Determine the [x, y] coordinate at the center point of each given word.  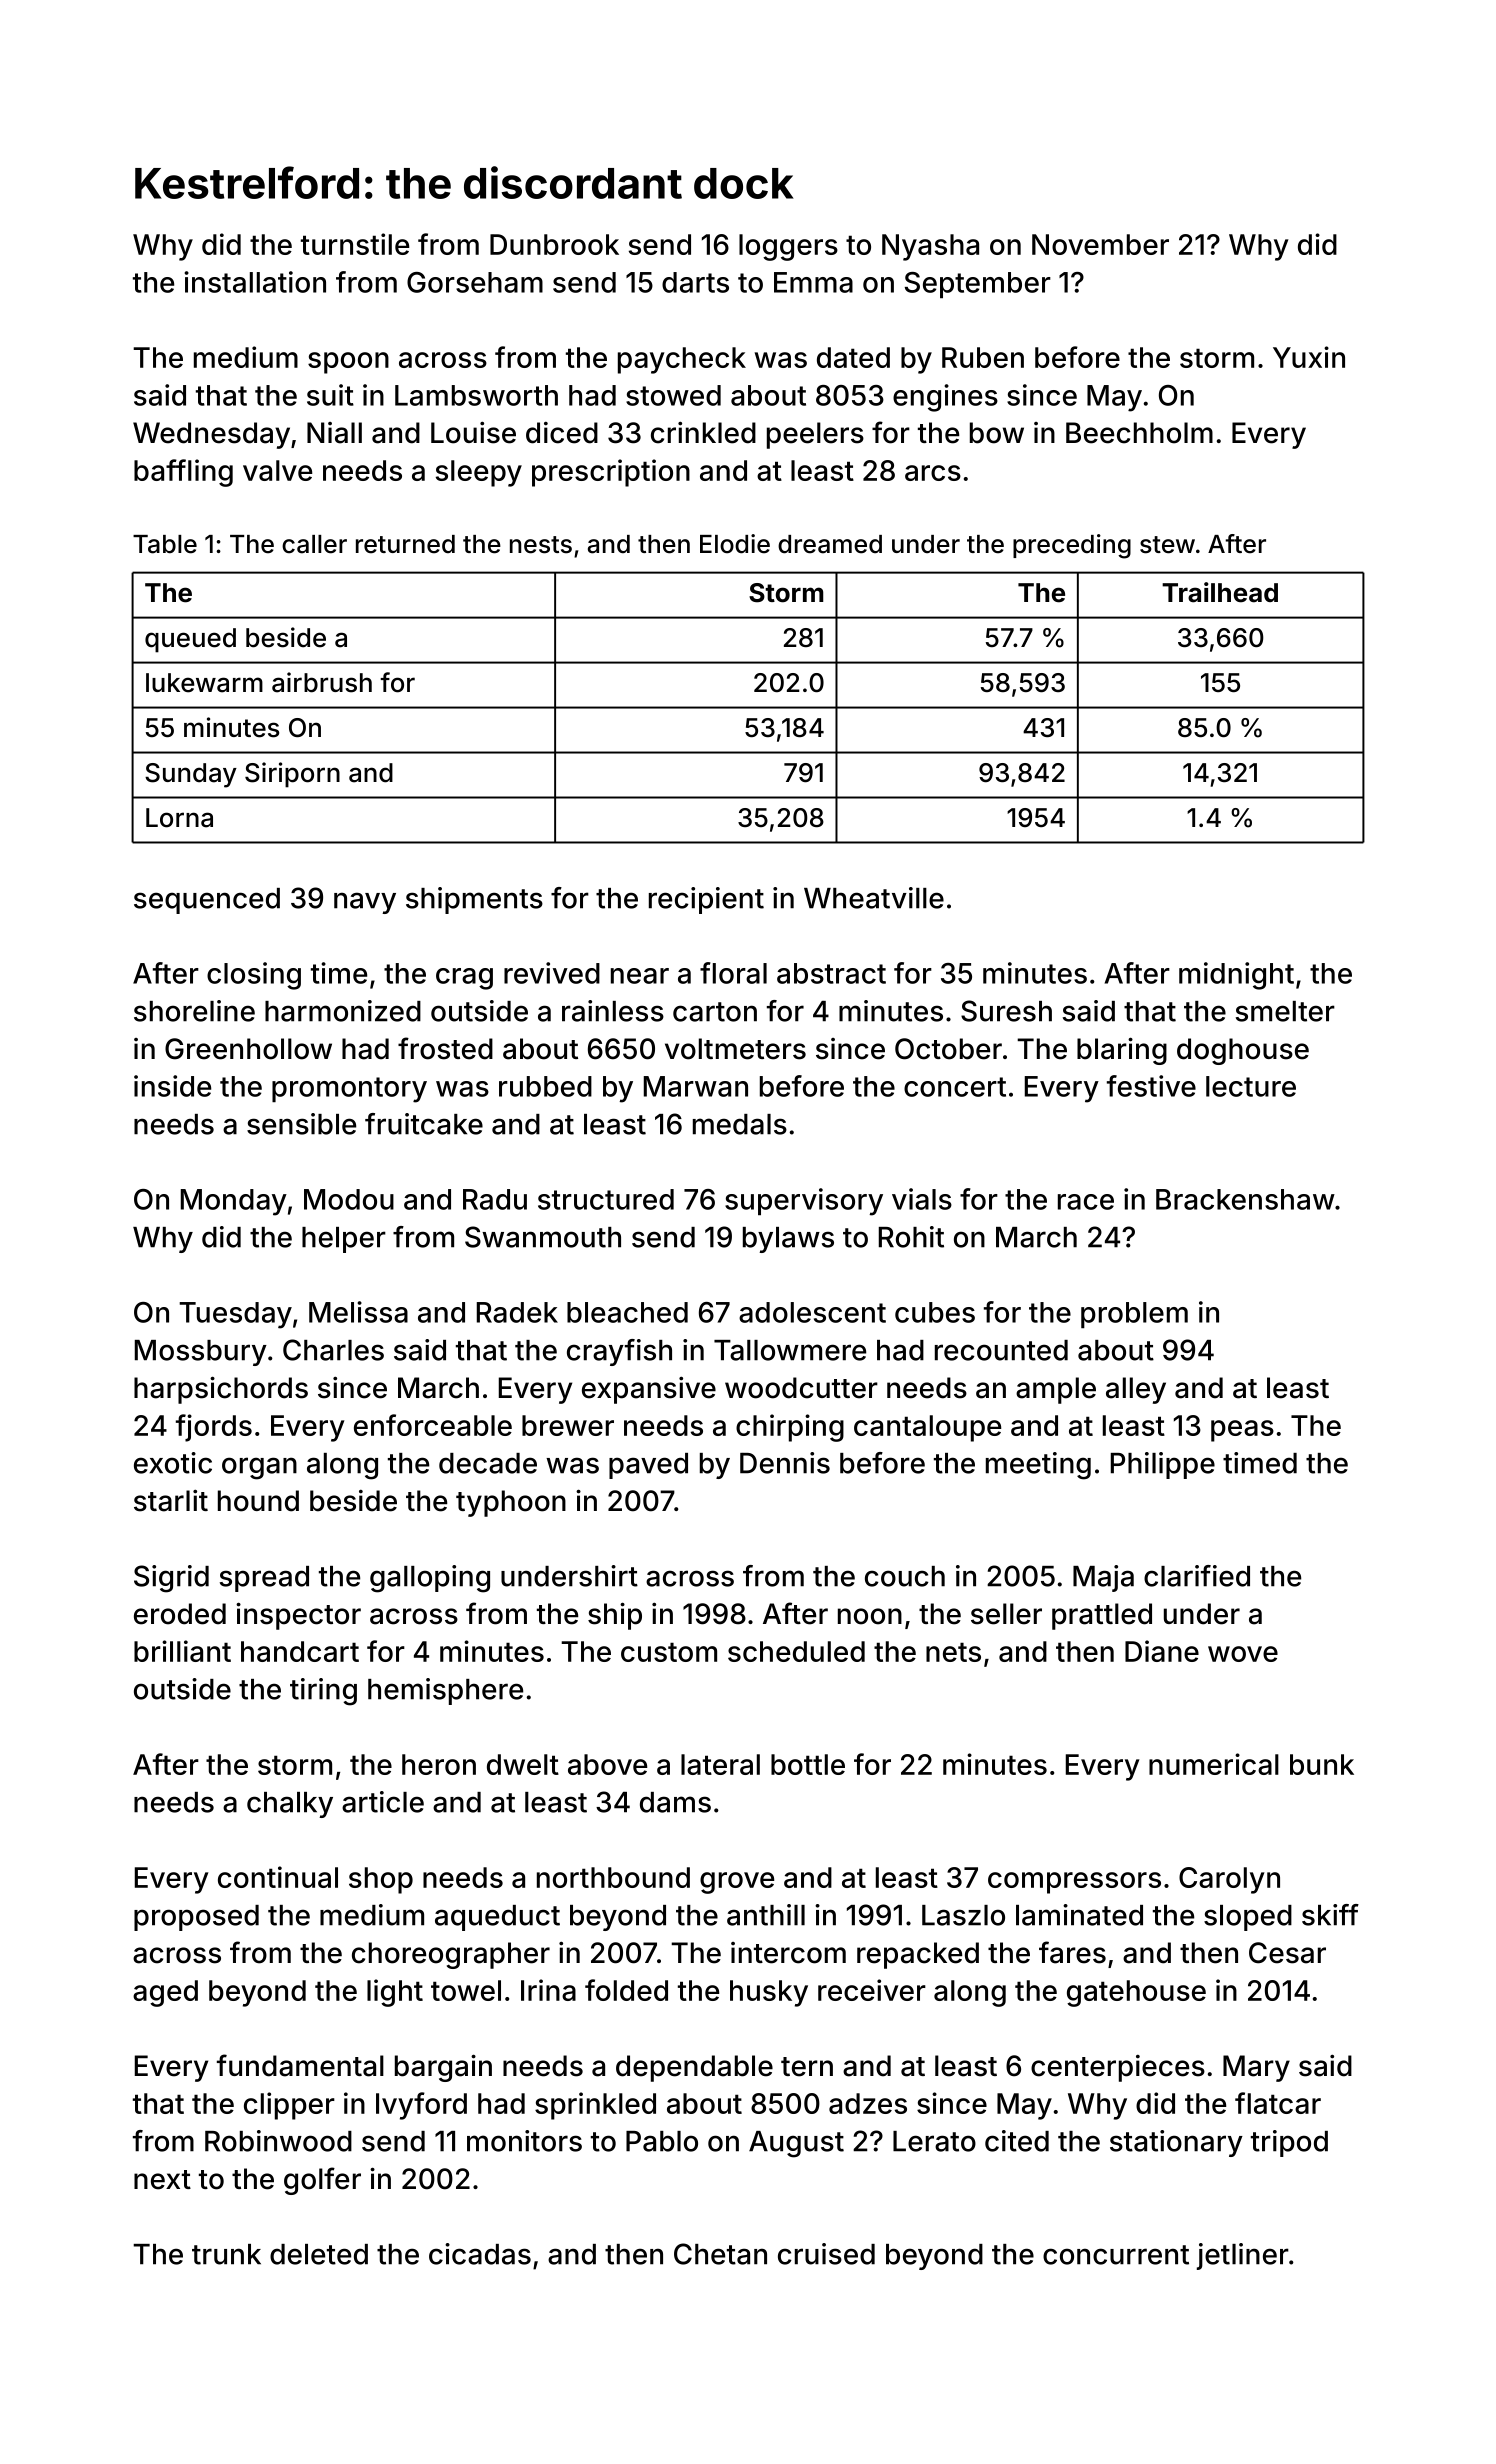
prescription [611, 473]
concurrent [1116, 2255]
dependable [694, 2068]
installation [255, 282]
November [1100, 244]
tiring [323, 1692]
